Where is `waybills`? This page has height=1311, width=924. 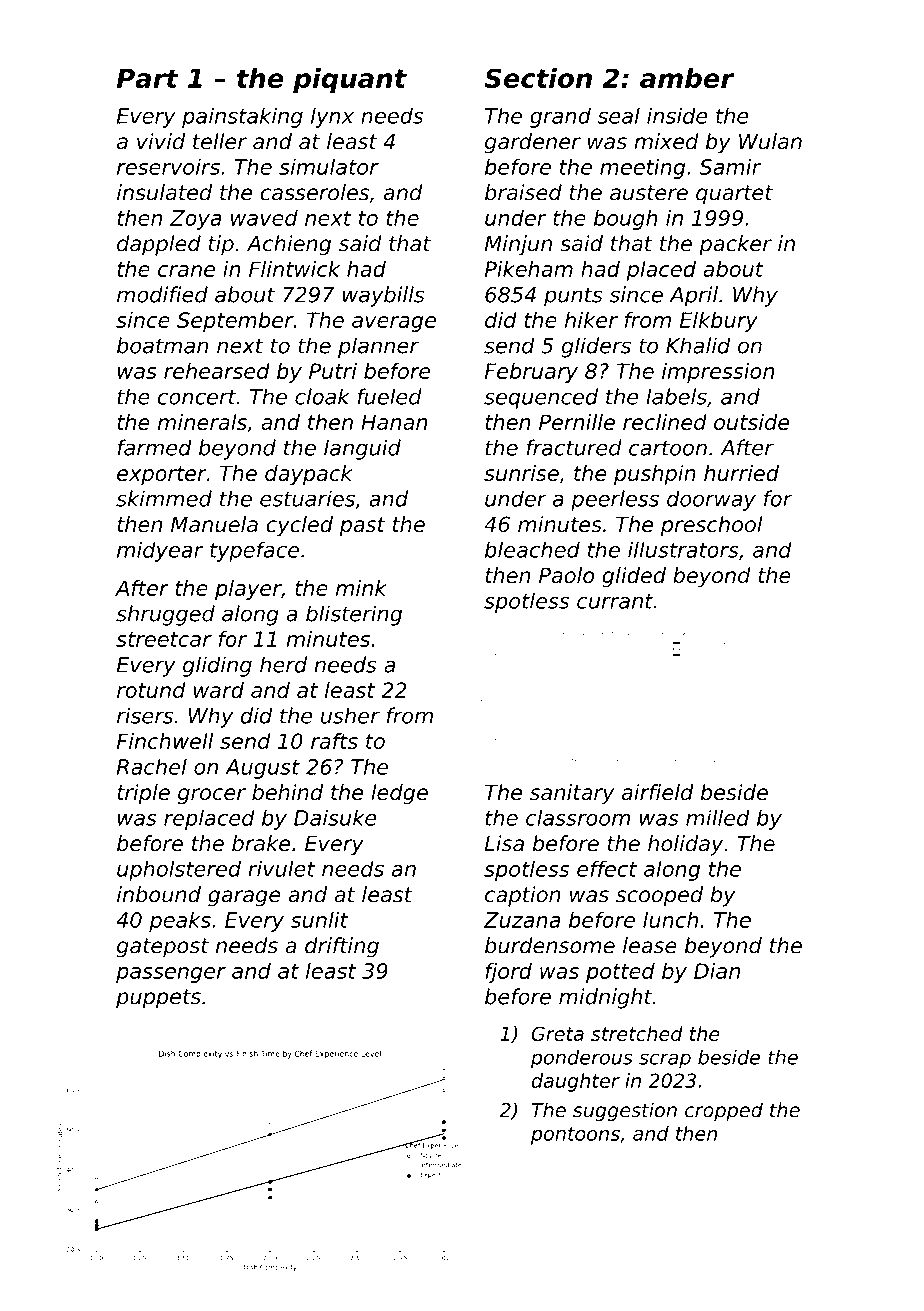 waybills is located at coordinates (384, 296).
